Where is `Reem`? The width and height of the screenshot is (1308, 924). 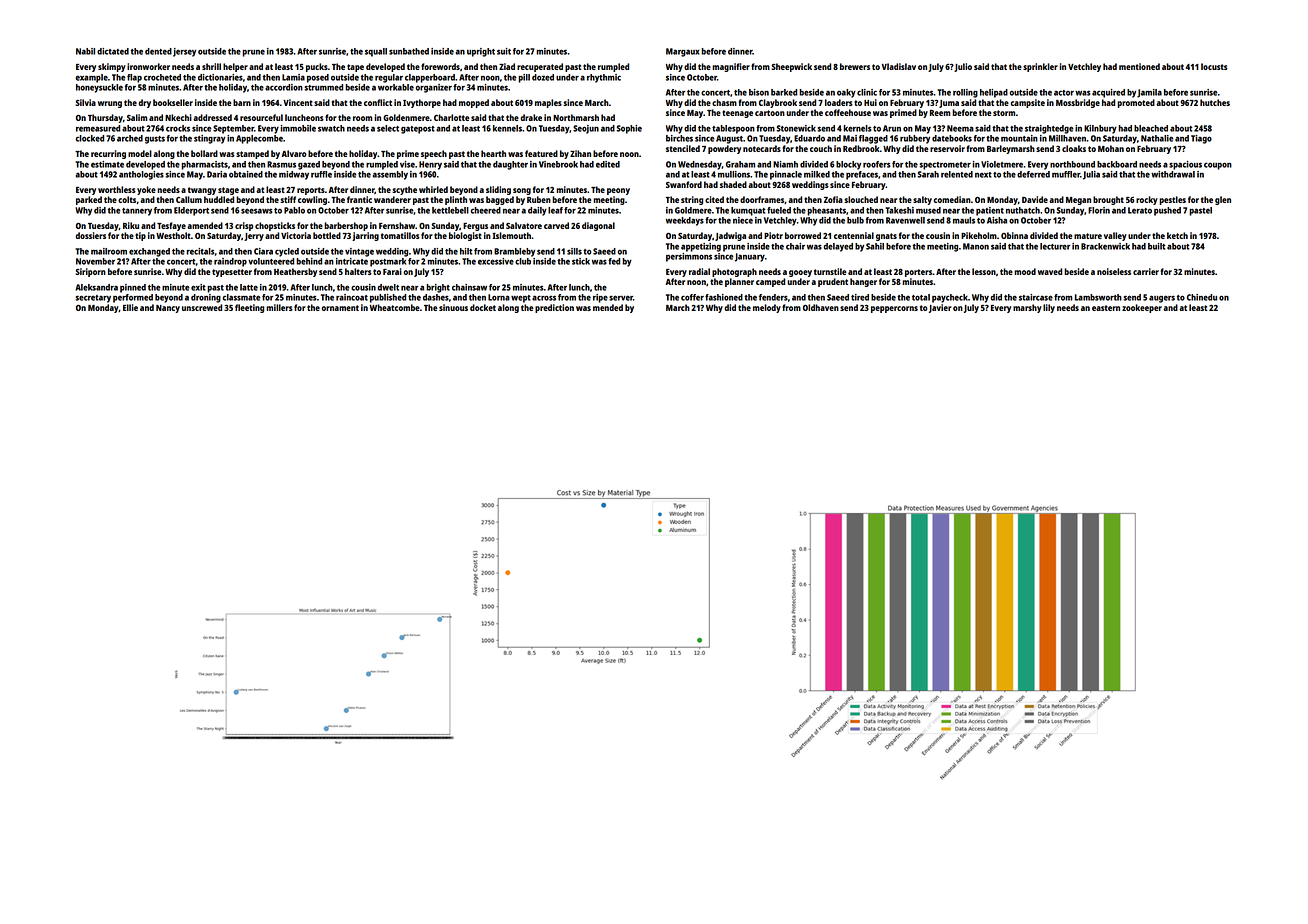
Reem is located at coordinates (940, 113).
